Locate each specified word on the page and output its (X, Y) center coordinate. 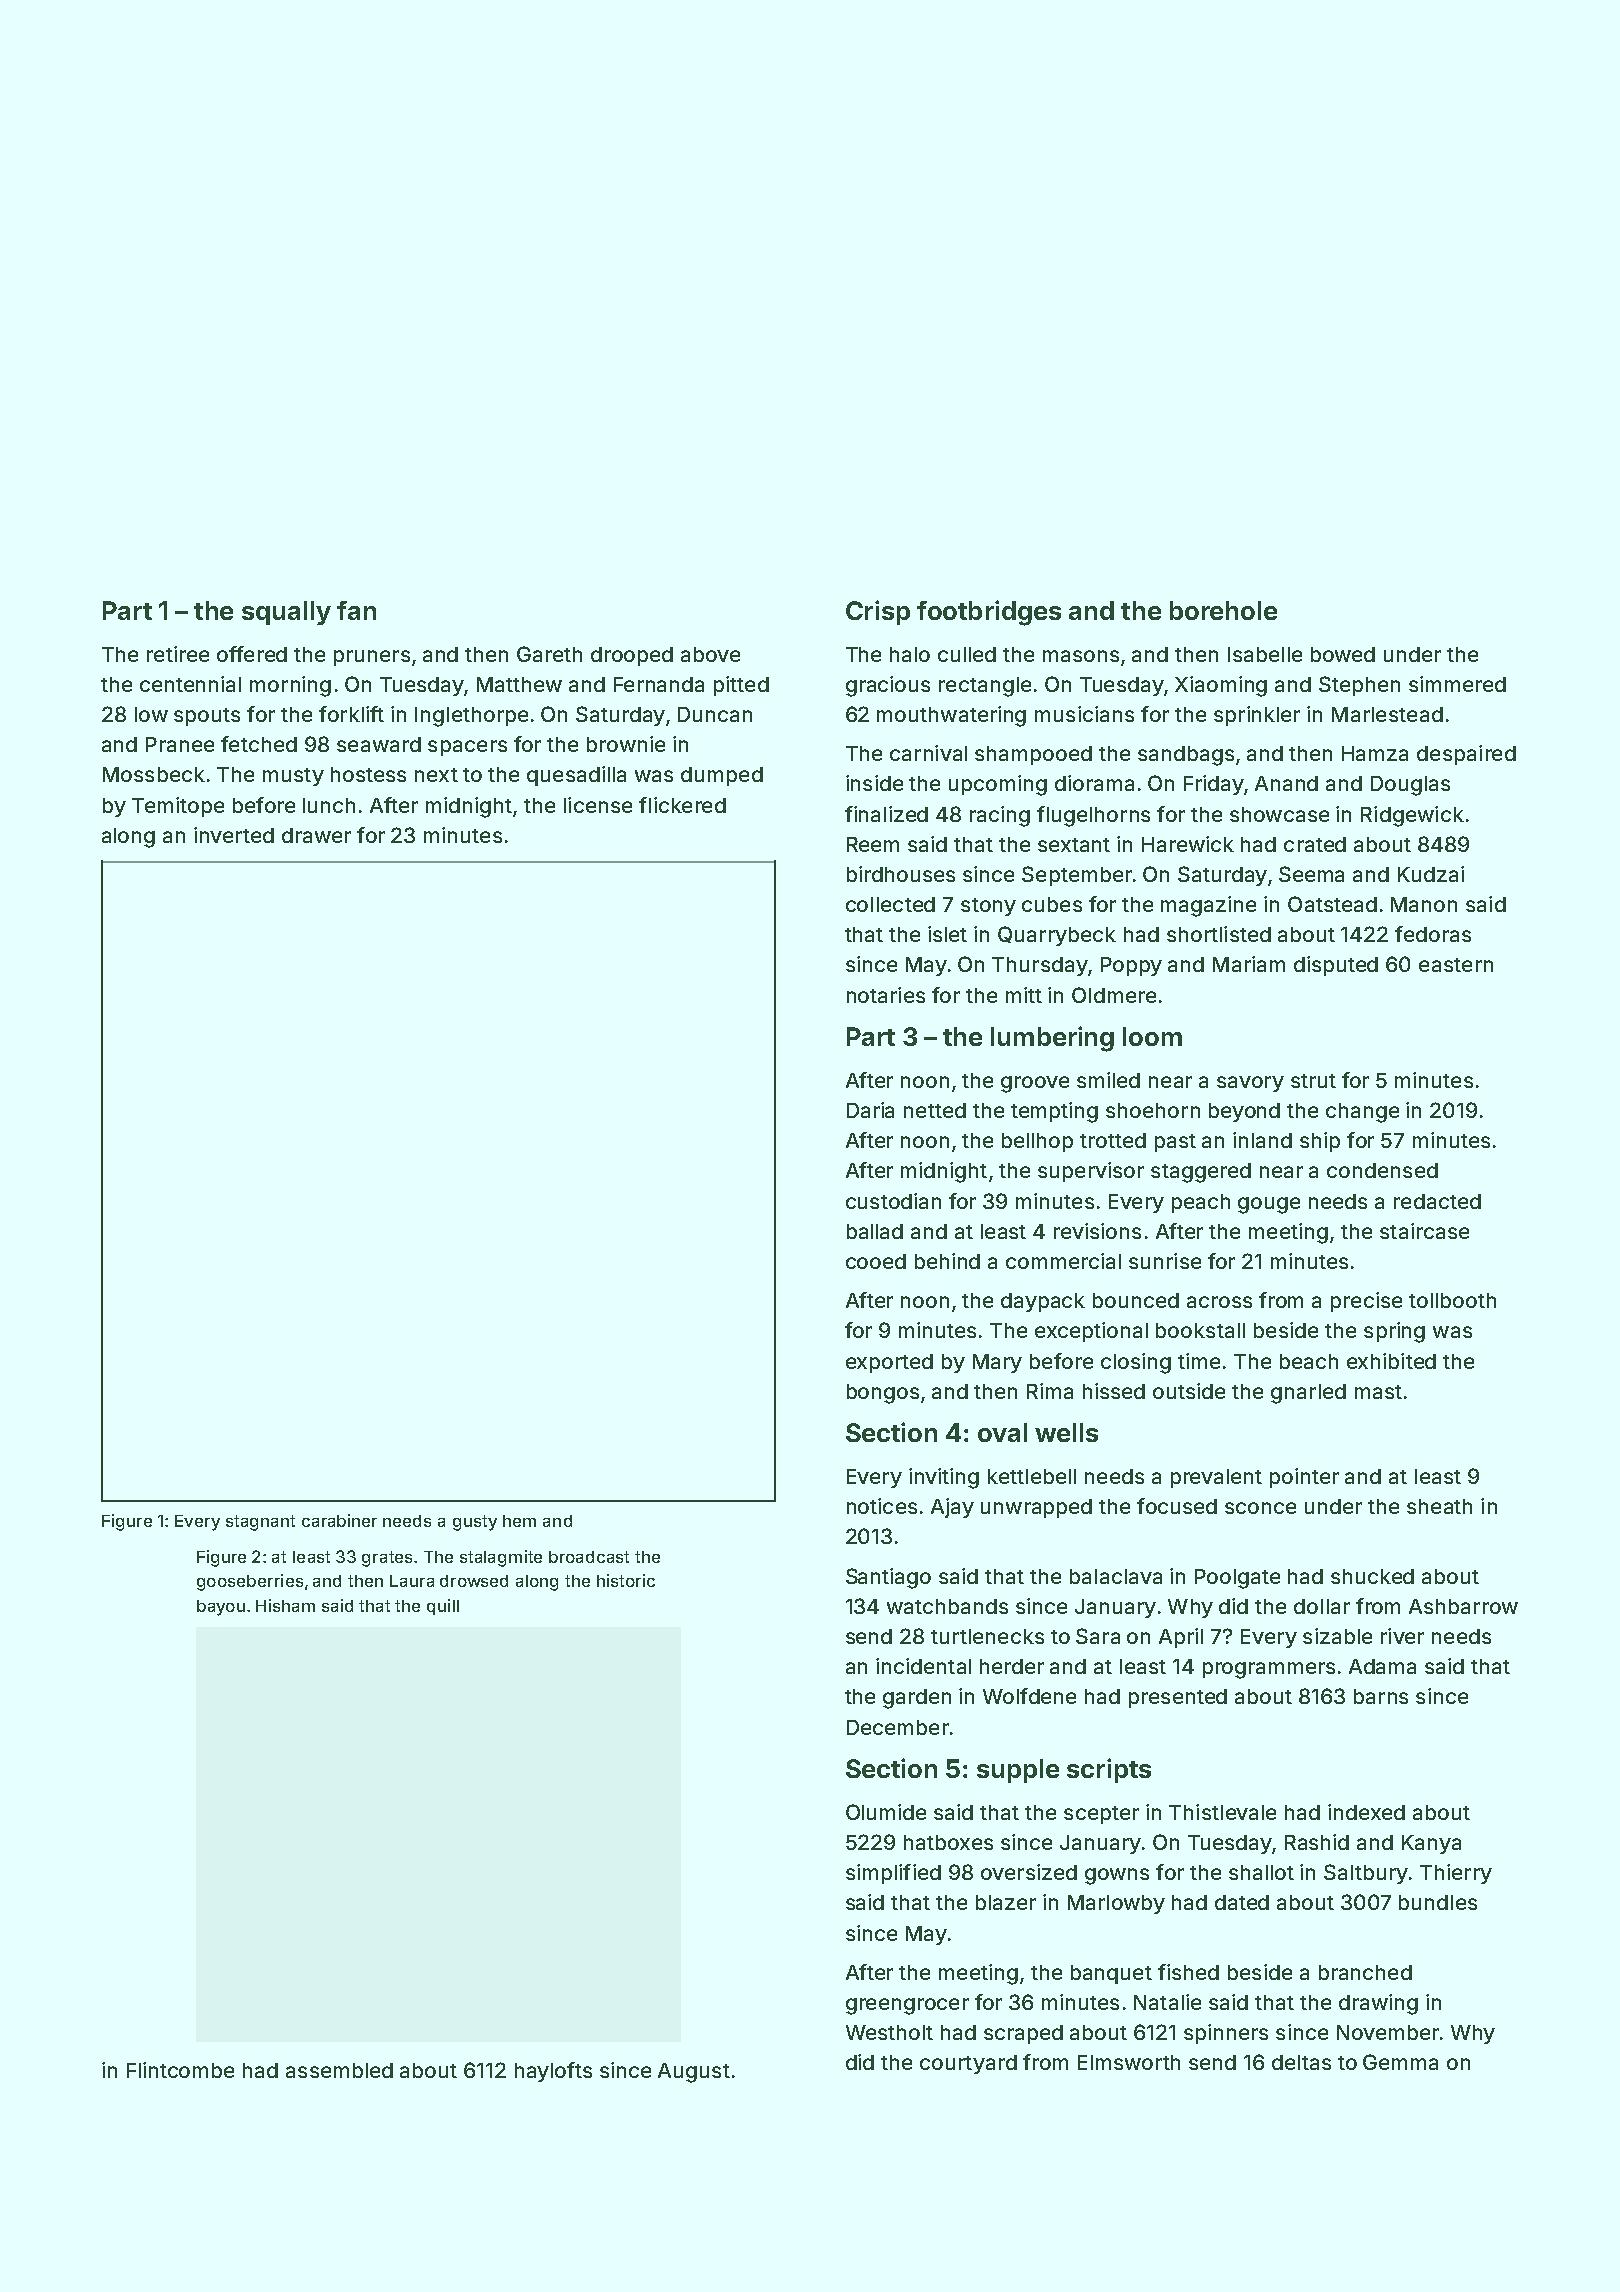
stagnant (260, 1523)
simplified (893, 1874)
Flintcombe (180, 2070)
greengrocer (907, 2006)
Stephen (1359, 686)
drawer (316, 835)
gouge (1269, 1205)
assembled (339, 2070)
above (710, 654)
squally (286, 613)
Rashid (1317, 1842)
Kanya (1431, 1844)
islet (947, 934)
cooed (876, 1261)
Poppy (1131, 966)
